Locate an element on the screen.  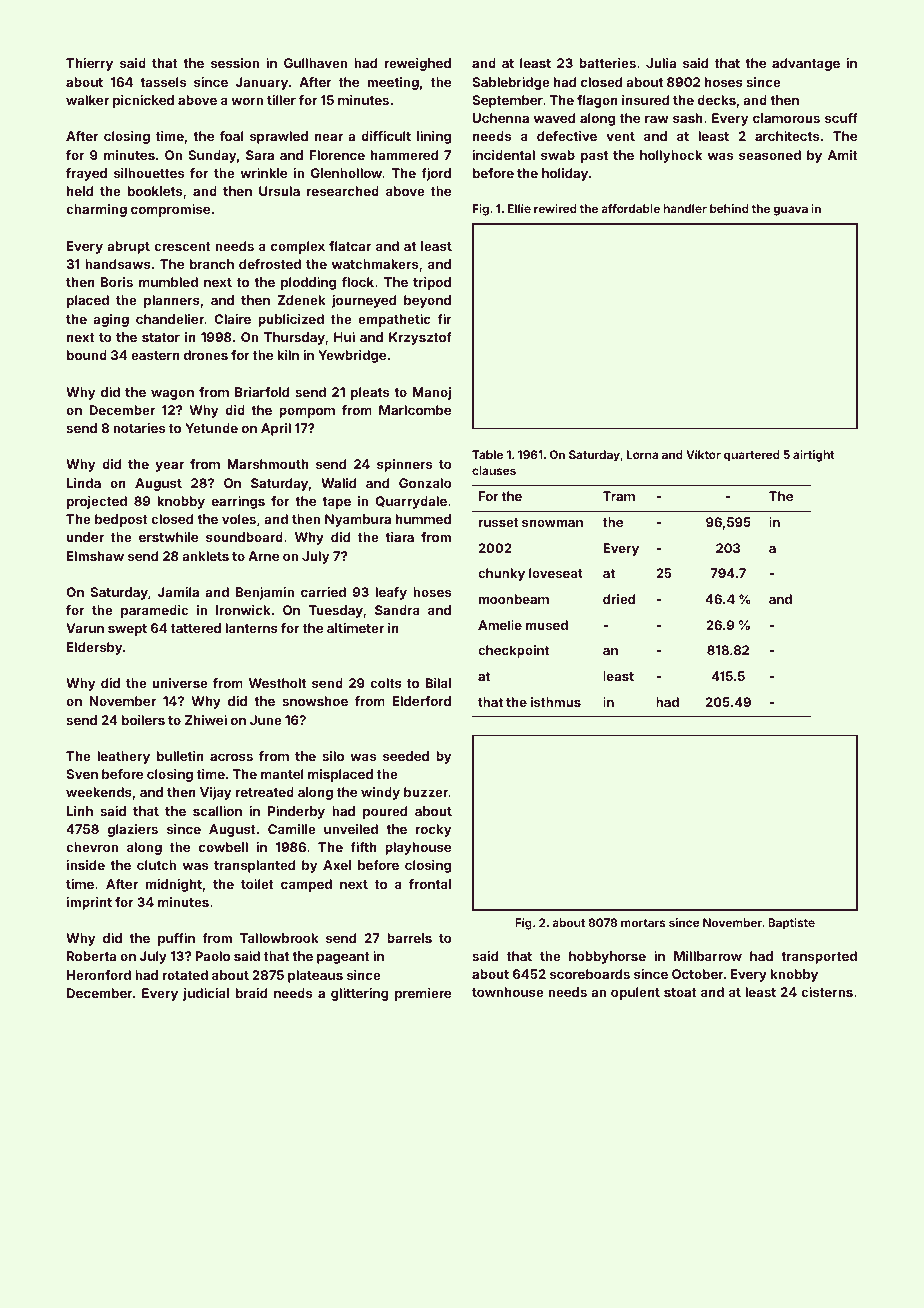
complex is located at coordinates (298, 247).
